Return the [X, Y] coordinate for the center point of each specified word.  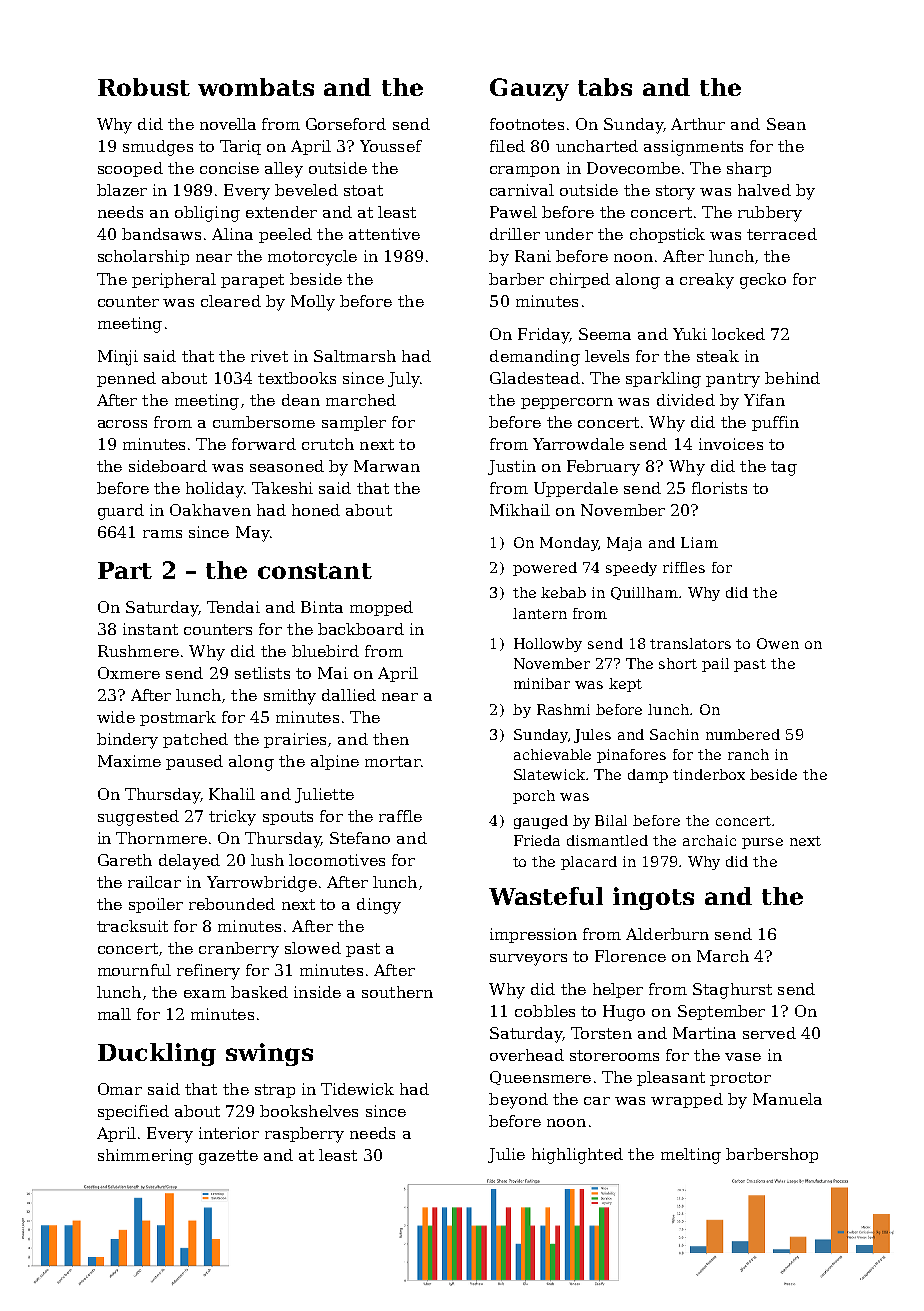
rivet [269, 356]
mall [114, 1014]
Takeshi [282, 488]
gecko [763, 281]
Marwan [387, 466]
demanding [535, 358]
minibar [542, 683]
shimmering [145, 1157]
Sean [786, 124]
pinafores [631, 756]
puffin [775, 423]
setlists [262, 673]
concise [229, 168]
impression [533, 935]
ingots [653, 898]
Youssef [391, 146]
